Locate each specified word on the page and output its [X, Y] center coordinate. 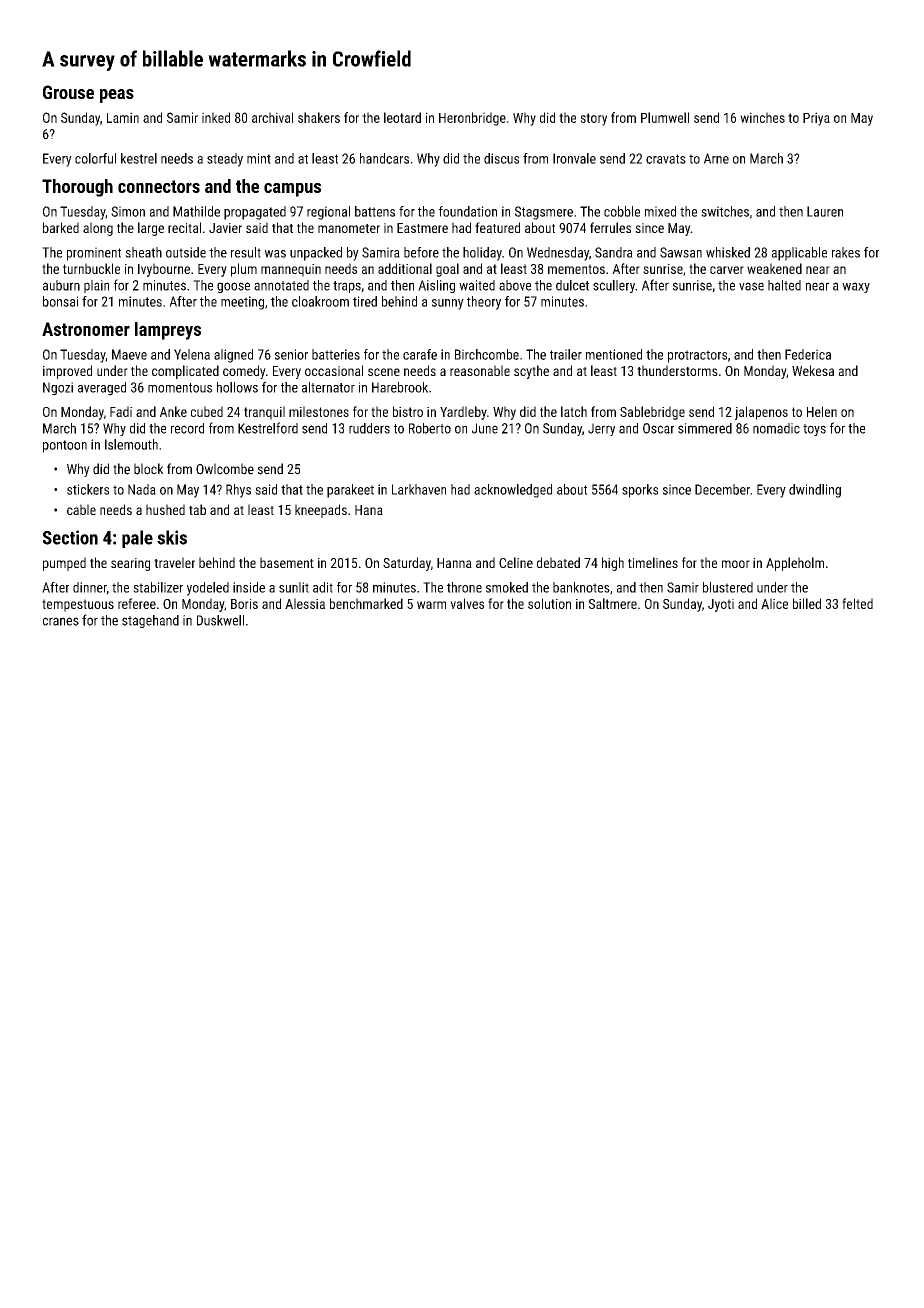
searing [130, 564]
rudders [369, 428]
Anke [173, 411]
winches [762, 117]
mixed [660, 211]
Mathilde [196, 211]
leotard [402, 117]
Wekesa [813, 370]
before [421, 252]
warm [431, 605]
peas [117, 96]
